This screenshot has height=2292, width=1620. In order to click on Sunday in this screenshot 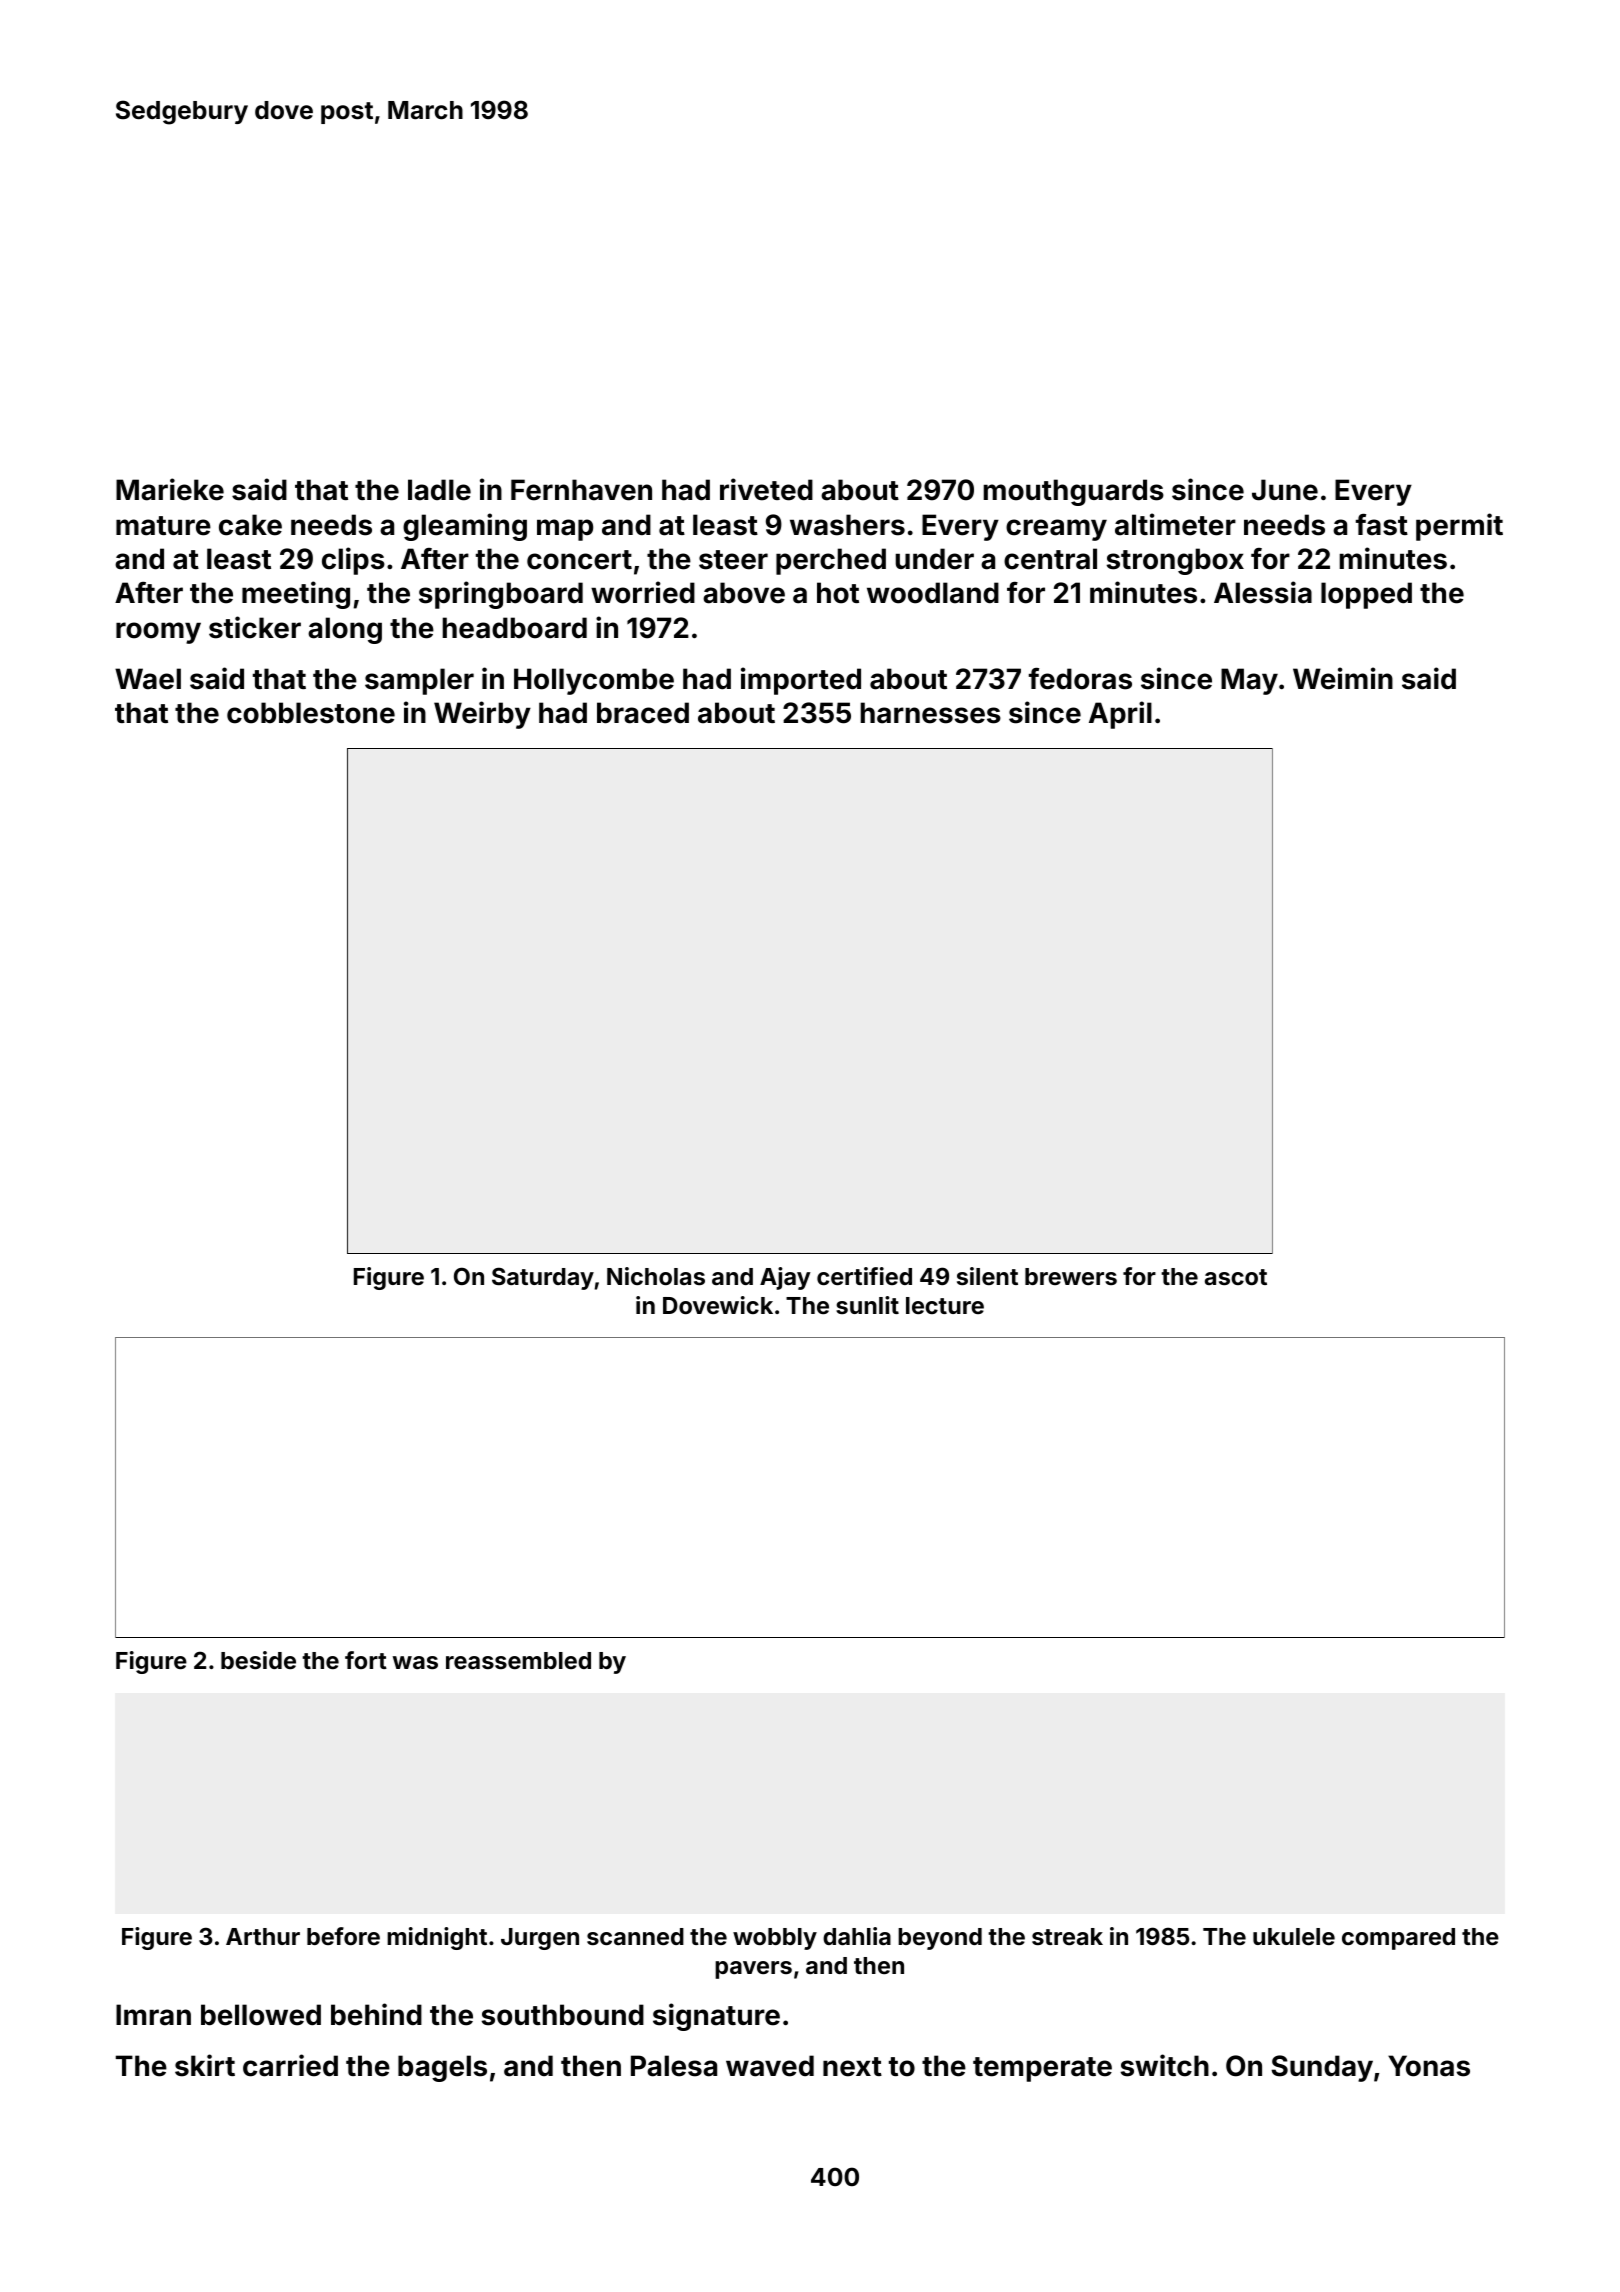, I will do `click(1322, 2068)`.
